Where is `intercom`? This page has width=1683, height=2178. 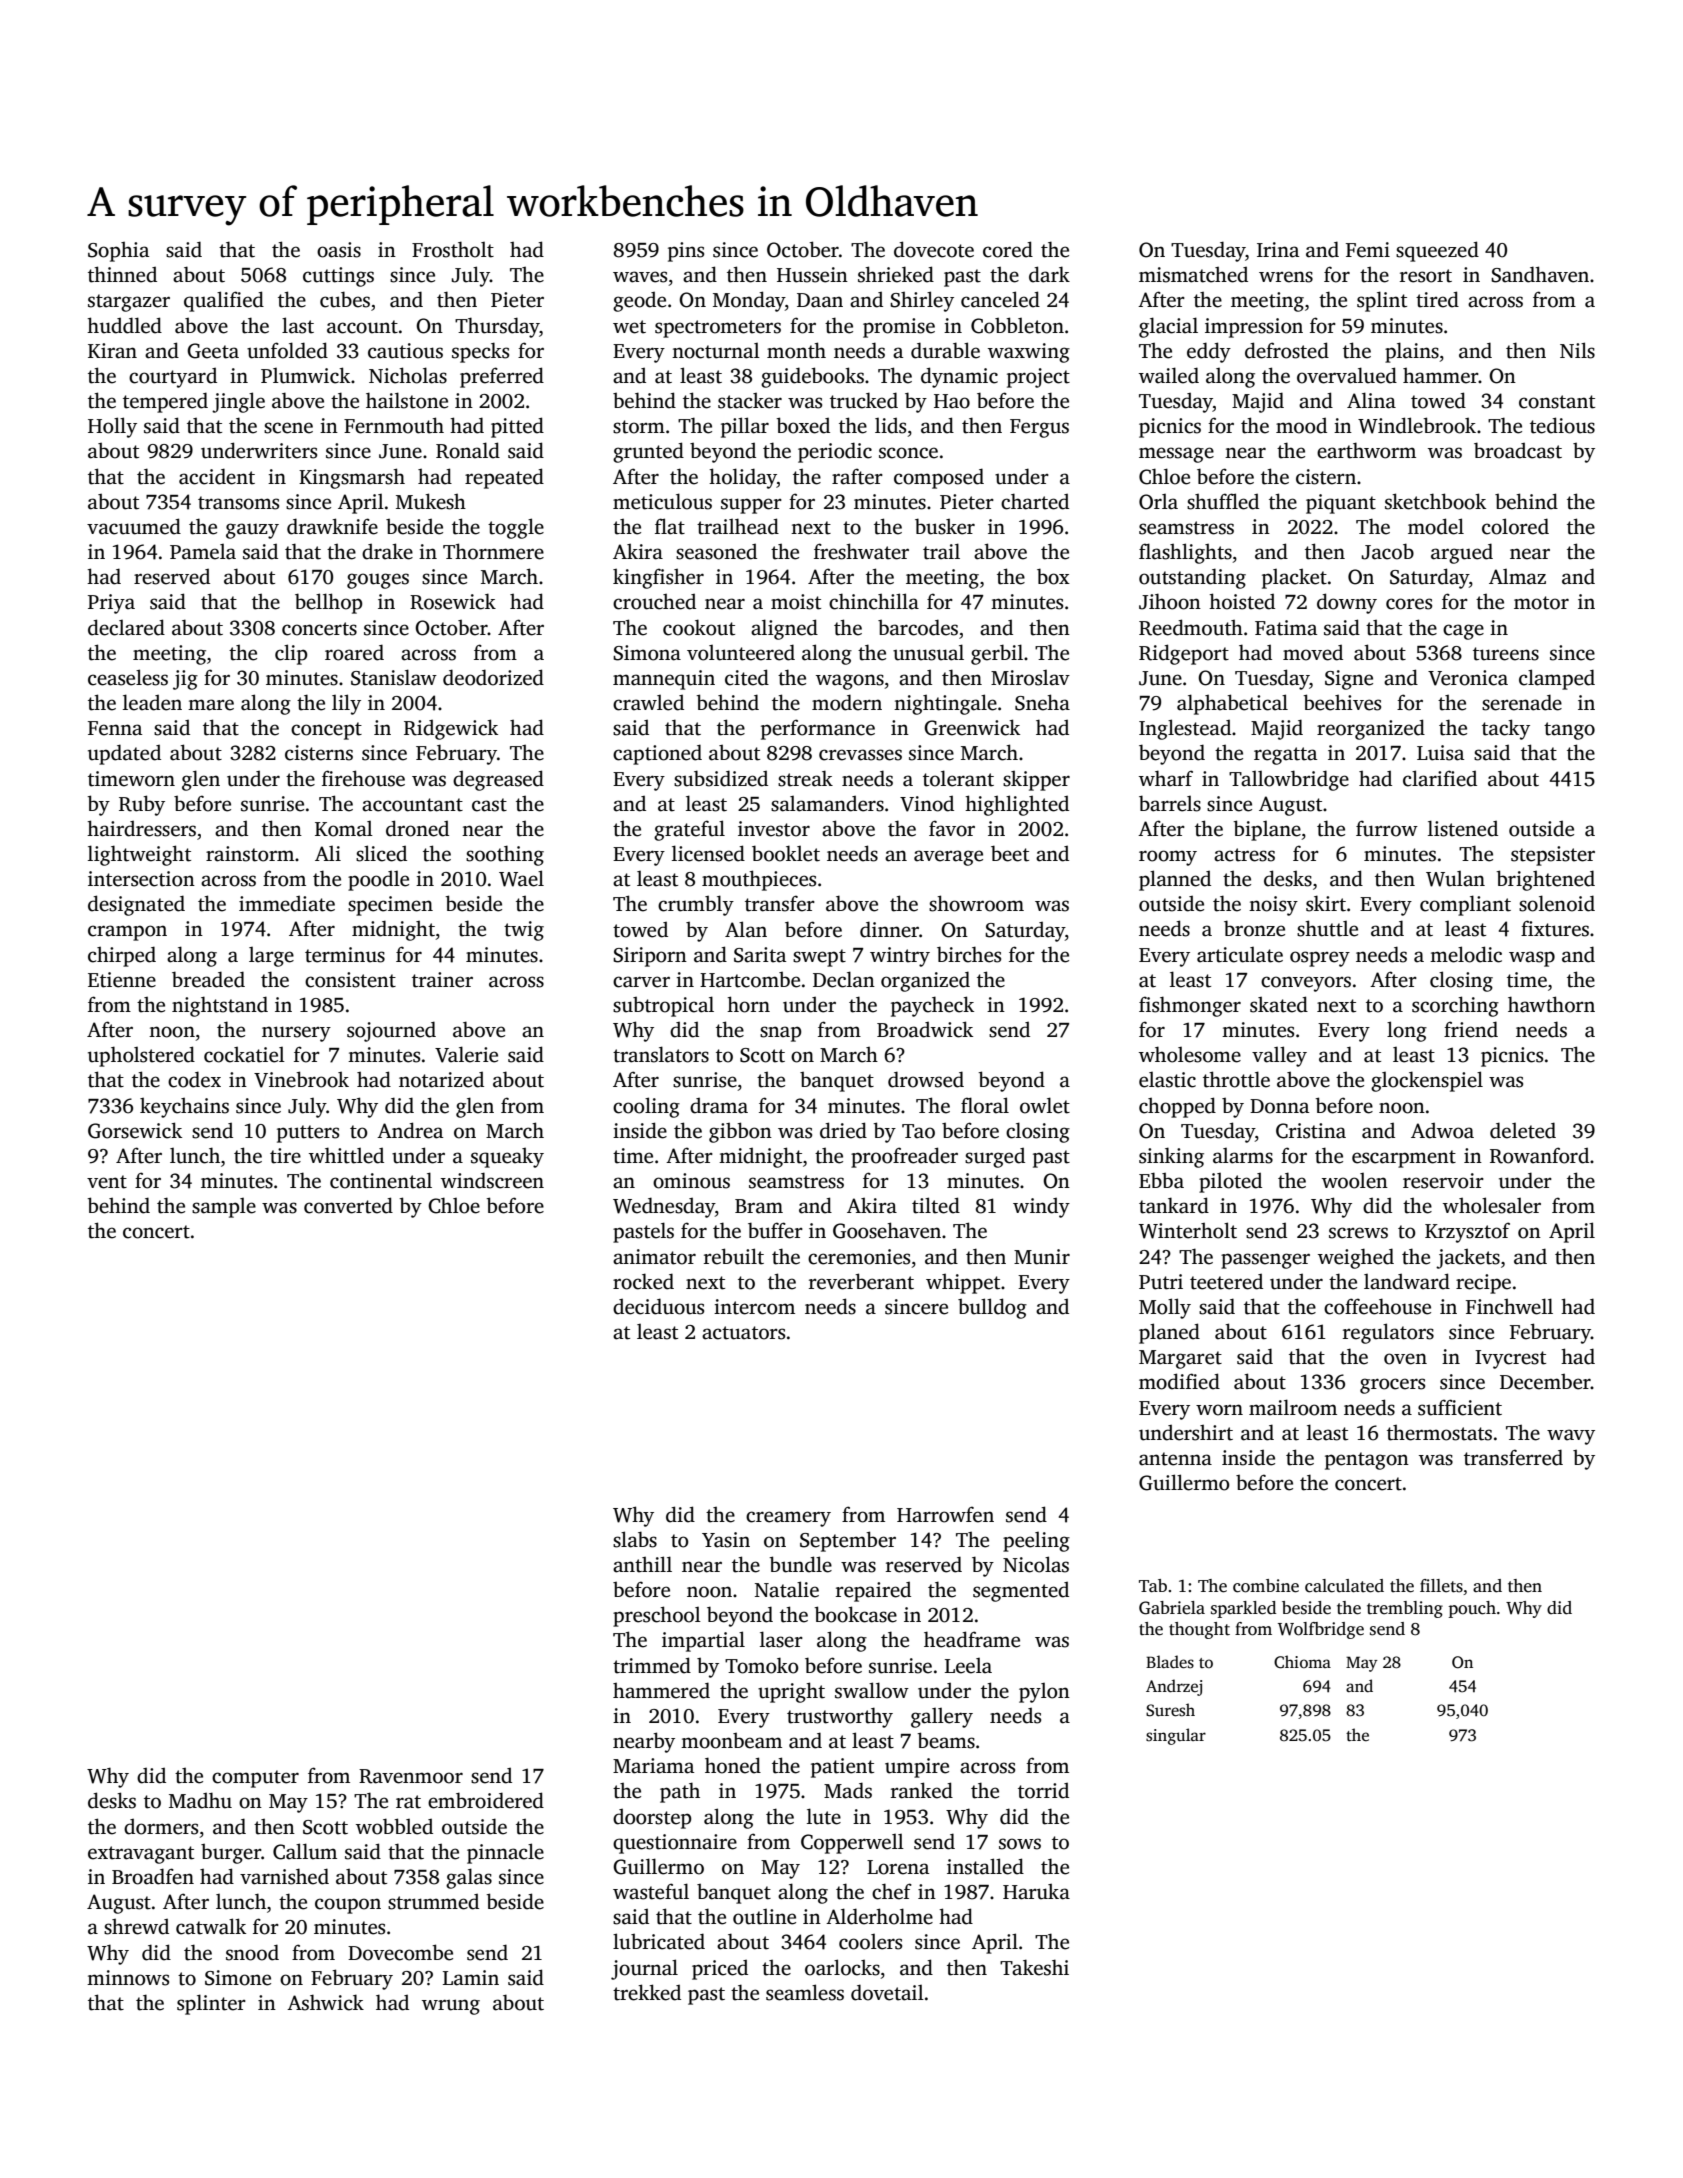
intercom is located at coordinates (754, 1307).
